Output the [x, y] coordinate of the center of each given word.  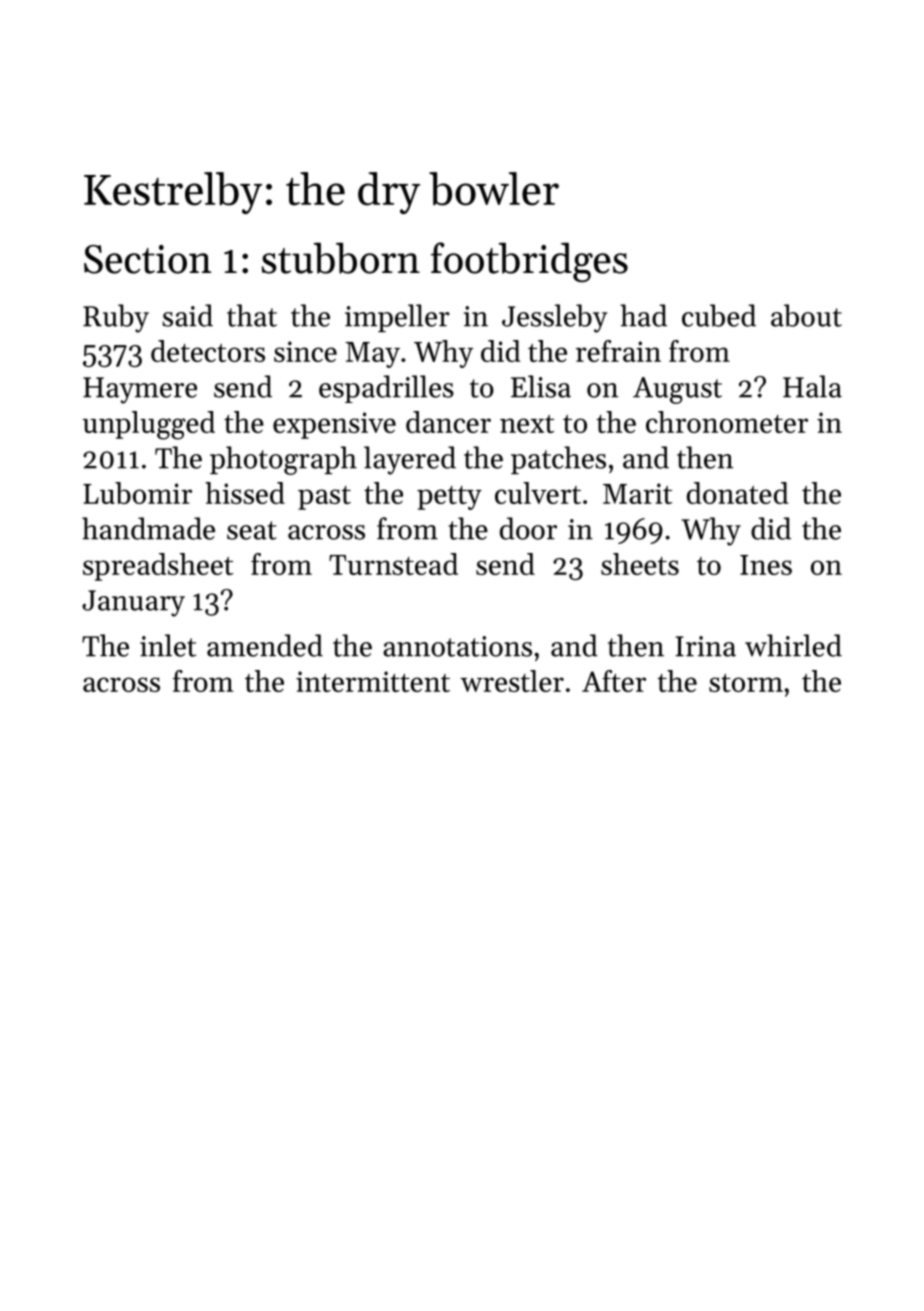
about [806, 315]
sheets [640, 564]
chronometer [727, 422]
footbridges [529, 262]
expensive [334, 425]
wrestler [512, 681]
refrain [618, 351]
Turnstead [393, 564]
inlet [168, 645]
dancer [448, 422]
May [372, 355]
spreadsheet [158, 567]
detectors [208, 351]
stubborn [341, 258]
